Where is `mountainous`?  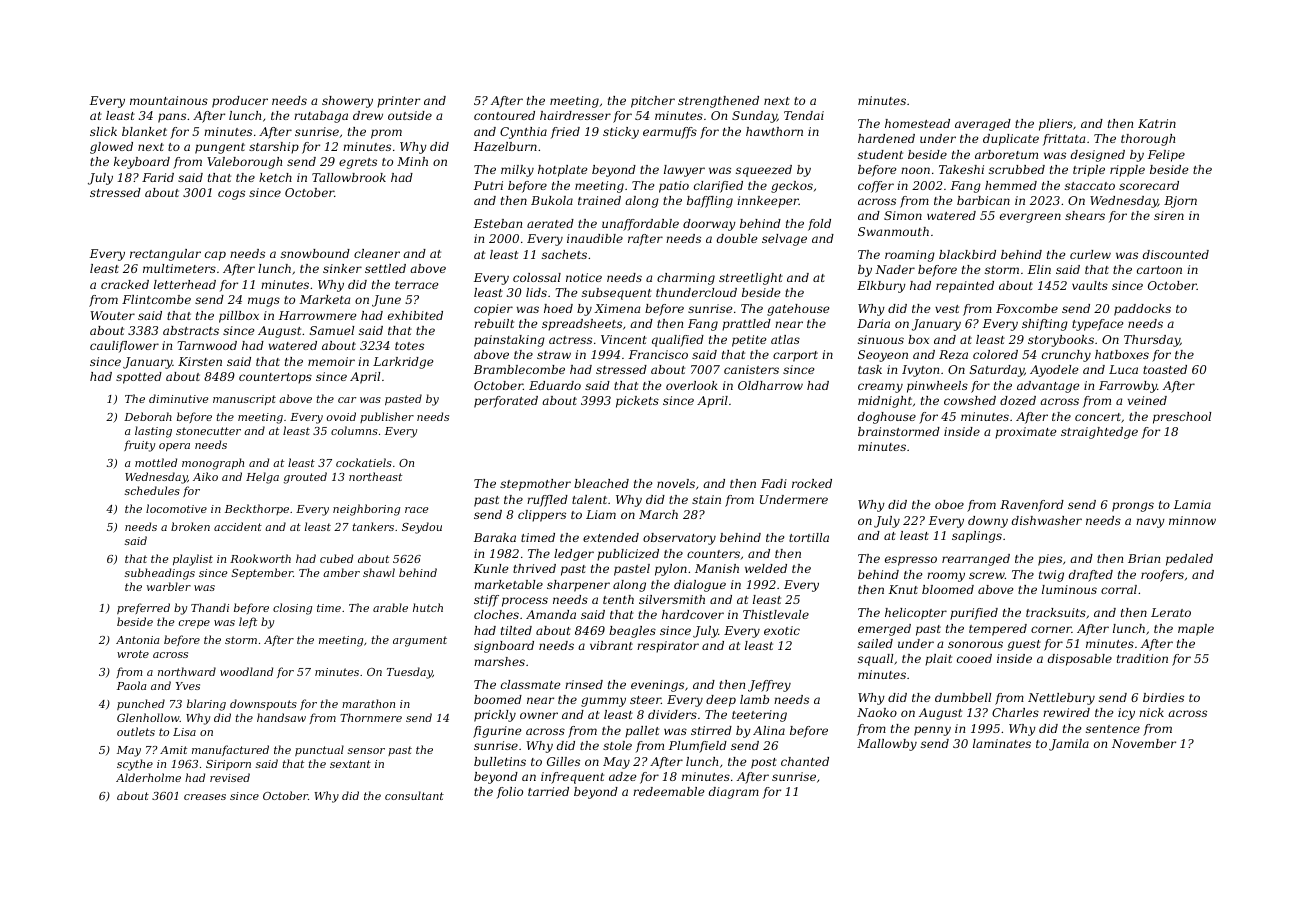 mountainous is located at coordinates (169, 100).
